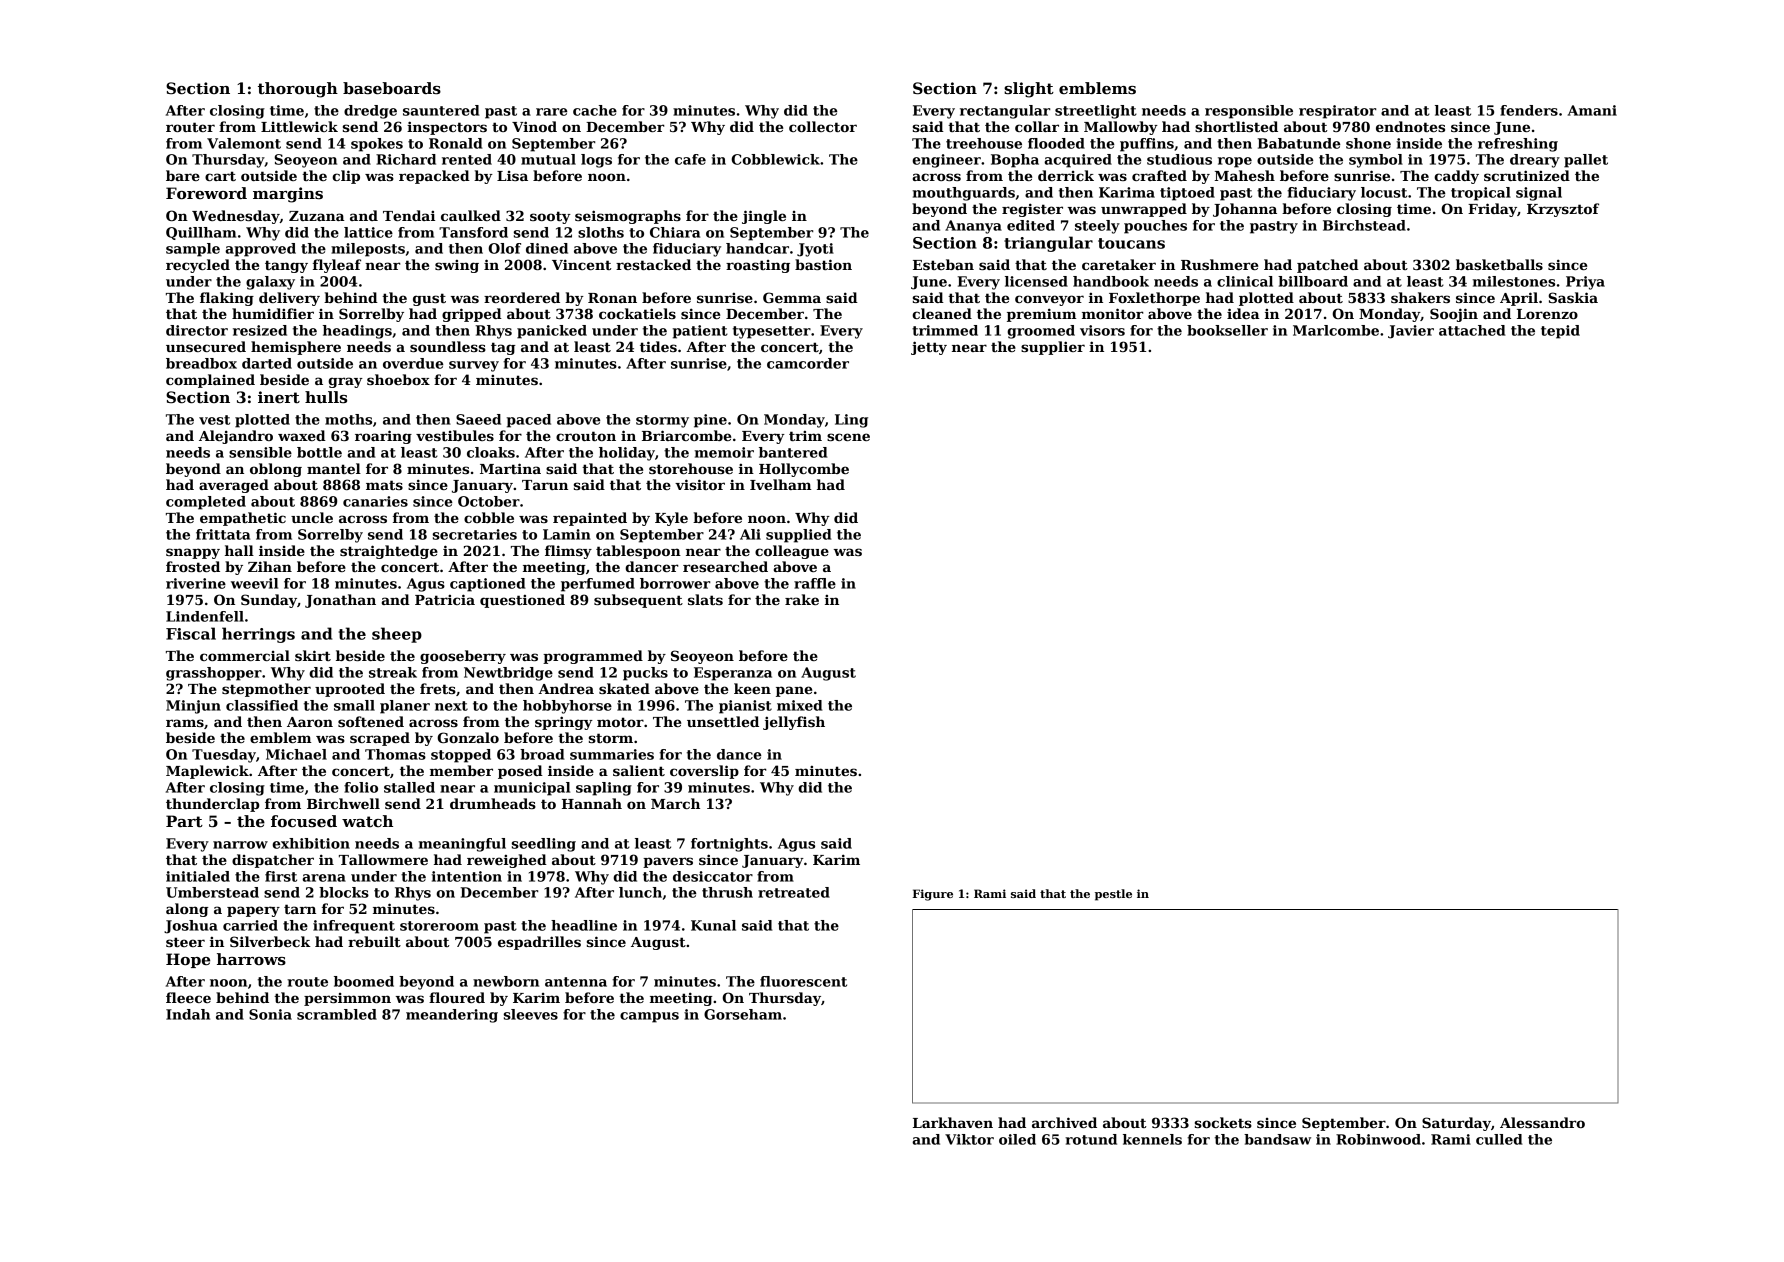 The height and width of the image is (1262, 1784). Describe the element at coordinates (1113, 895) in the image. I see `pestle` at that location.
